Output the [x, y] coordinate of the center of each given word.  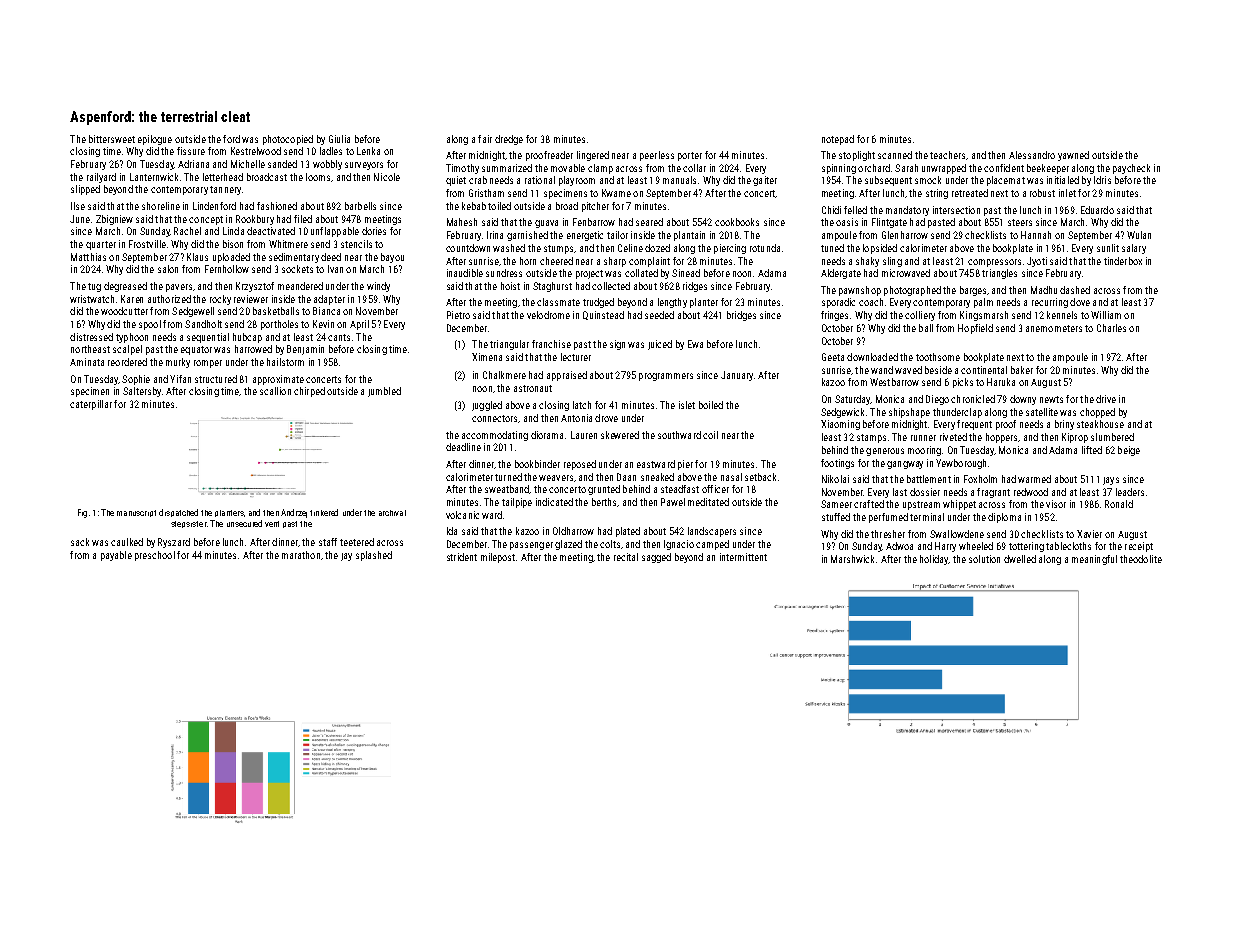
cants [339, 337]
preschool [155, 556]
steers [1020, 222]
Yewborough [961, 464]
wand [882, 370]
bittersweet [112, 139]
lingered [593, 156]
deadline [463, 447]
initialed [1063, 180]
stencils [356, 244]
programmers [666, 377]
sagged [656, 558]
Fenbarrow [594, 222]
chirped [309, 392]
